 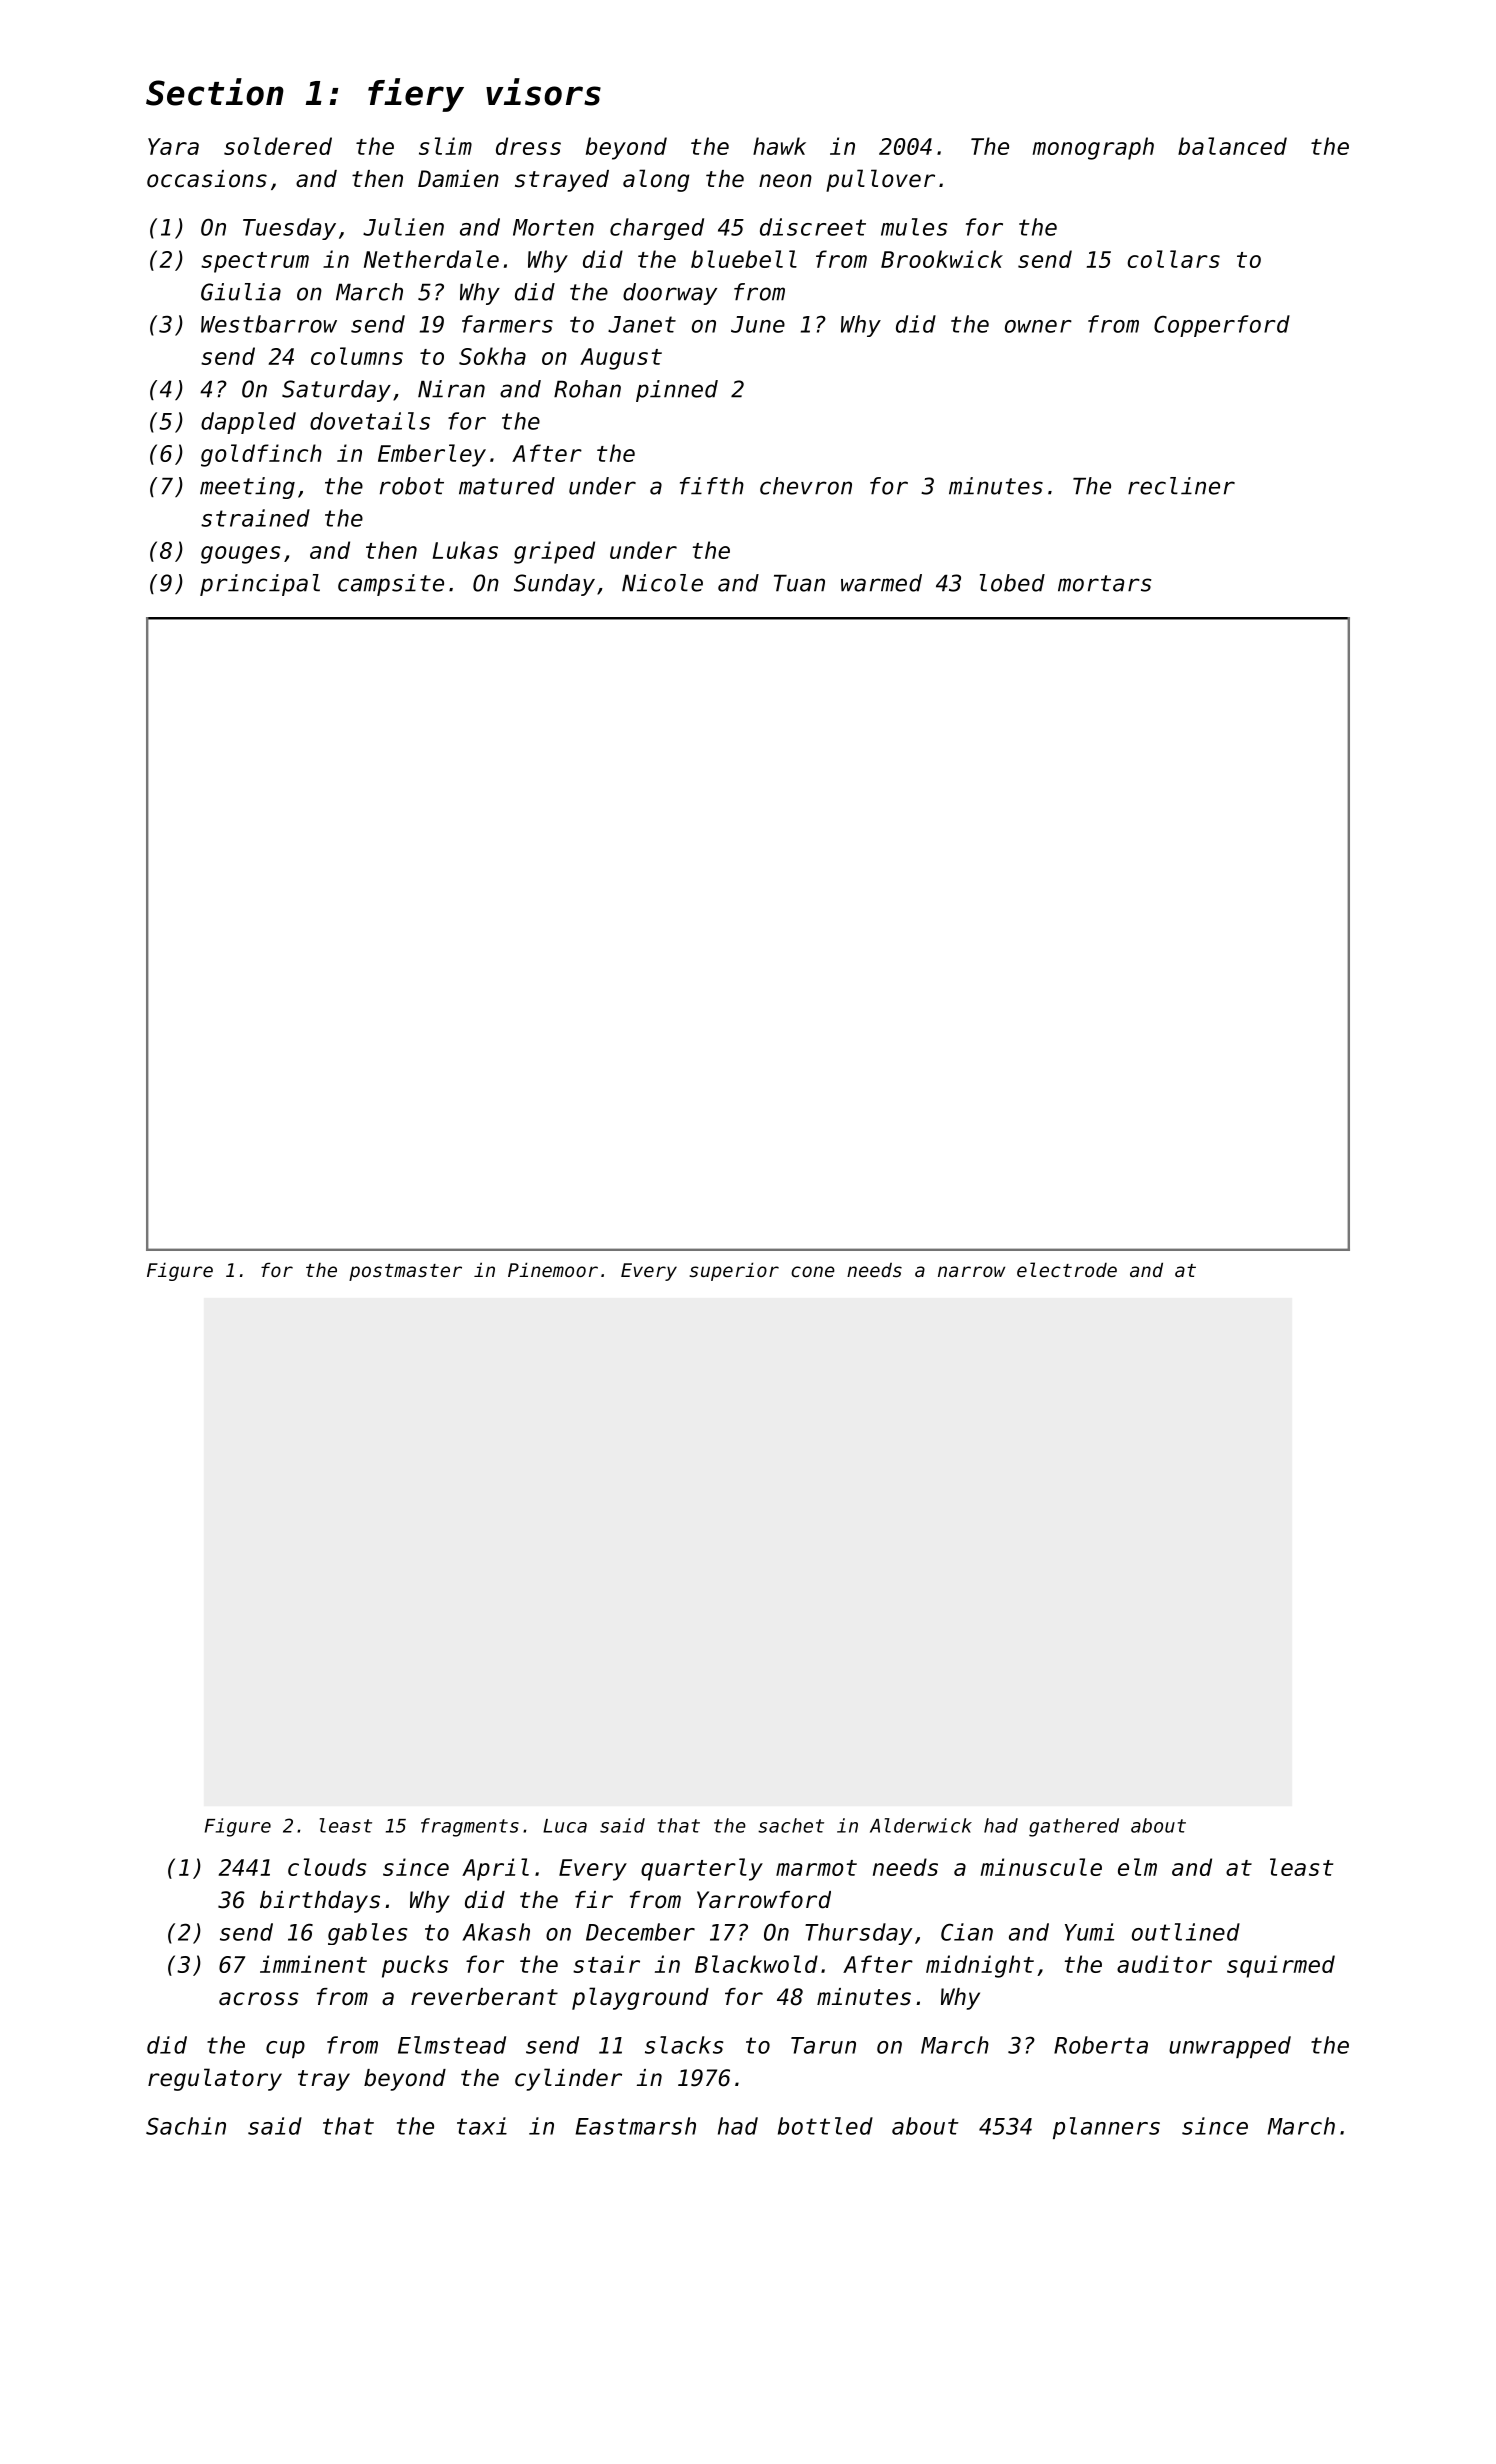 What do you see at coordinates (662, 583) in the screenshot?
I see `Nicole` at bounding box center [662, 583].
